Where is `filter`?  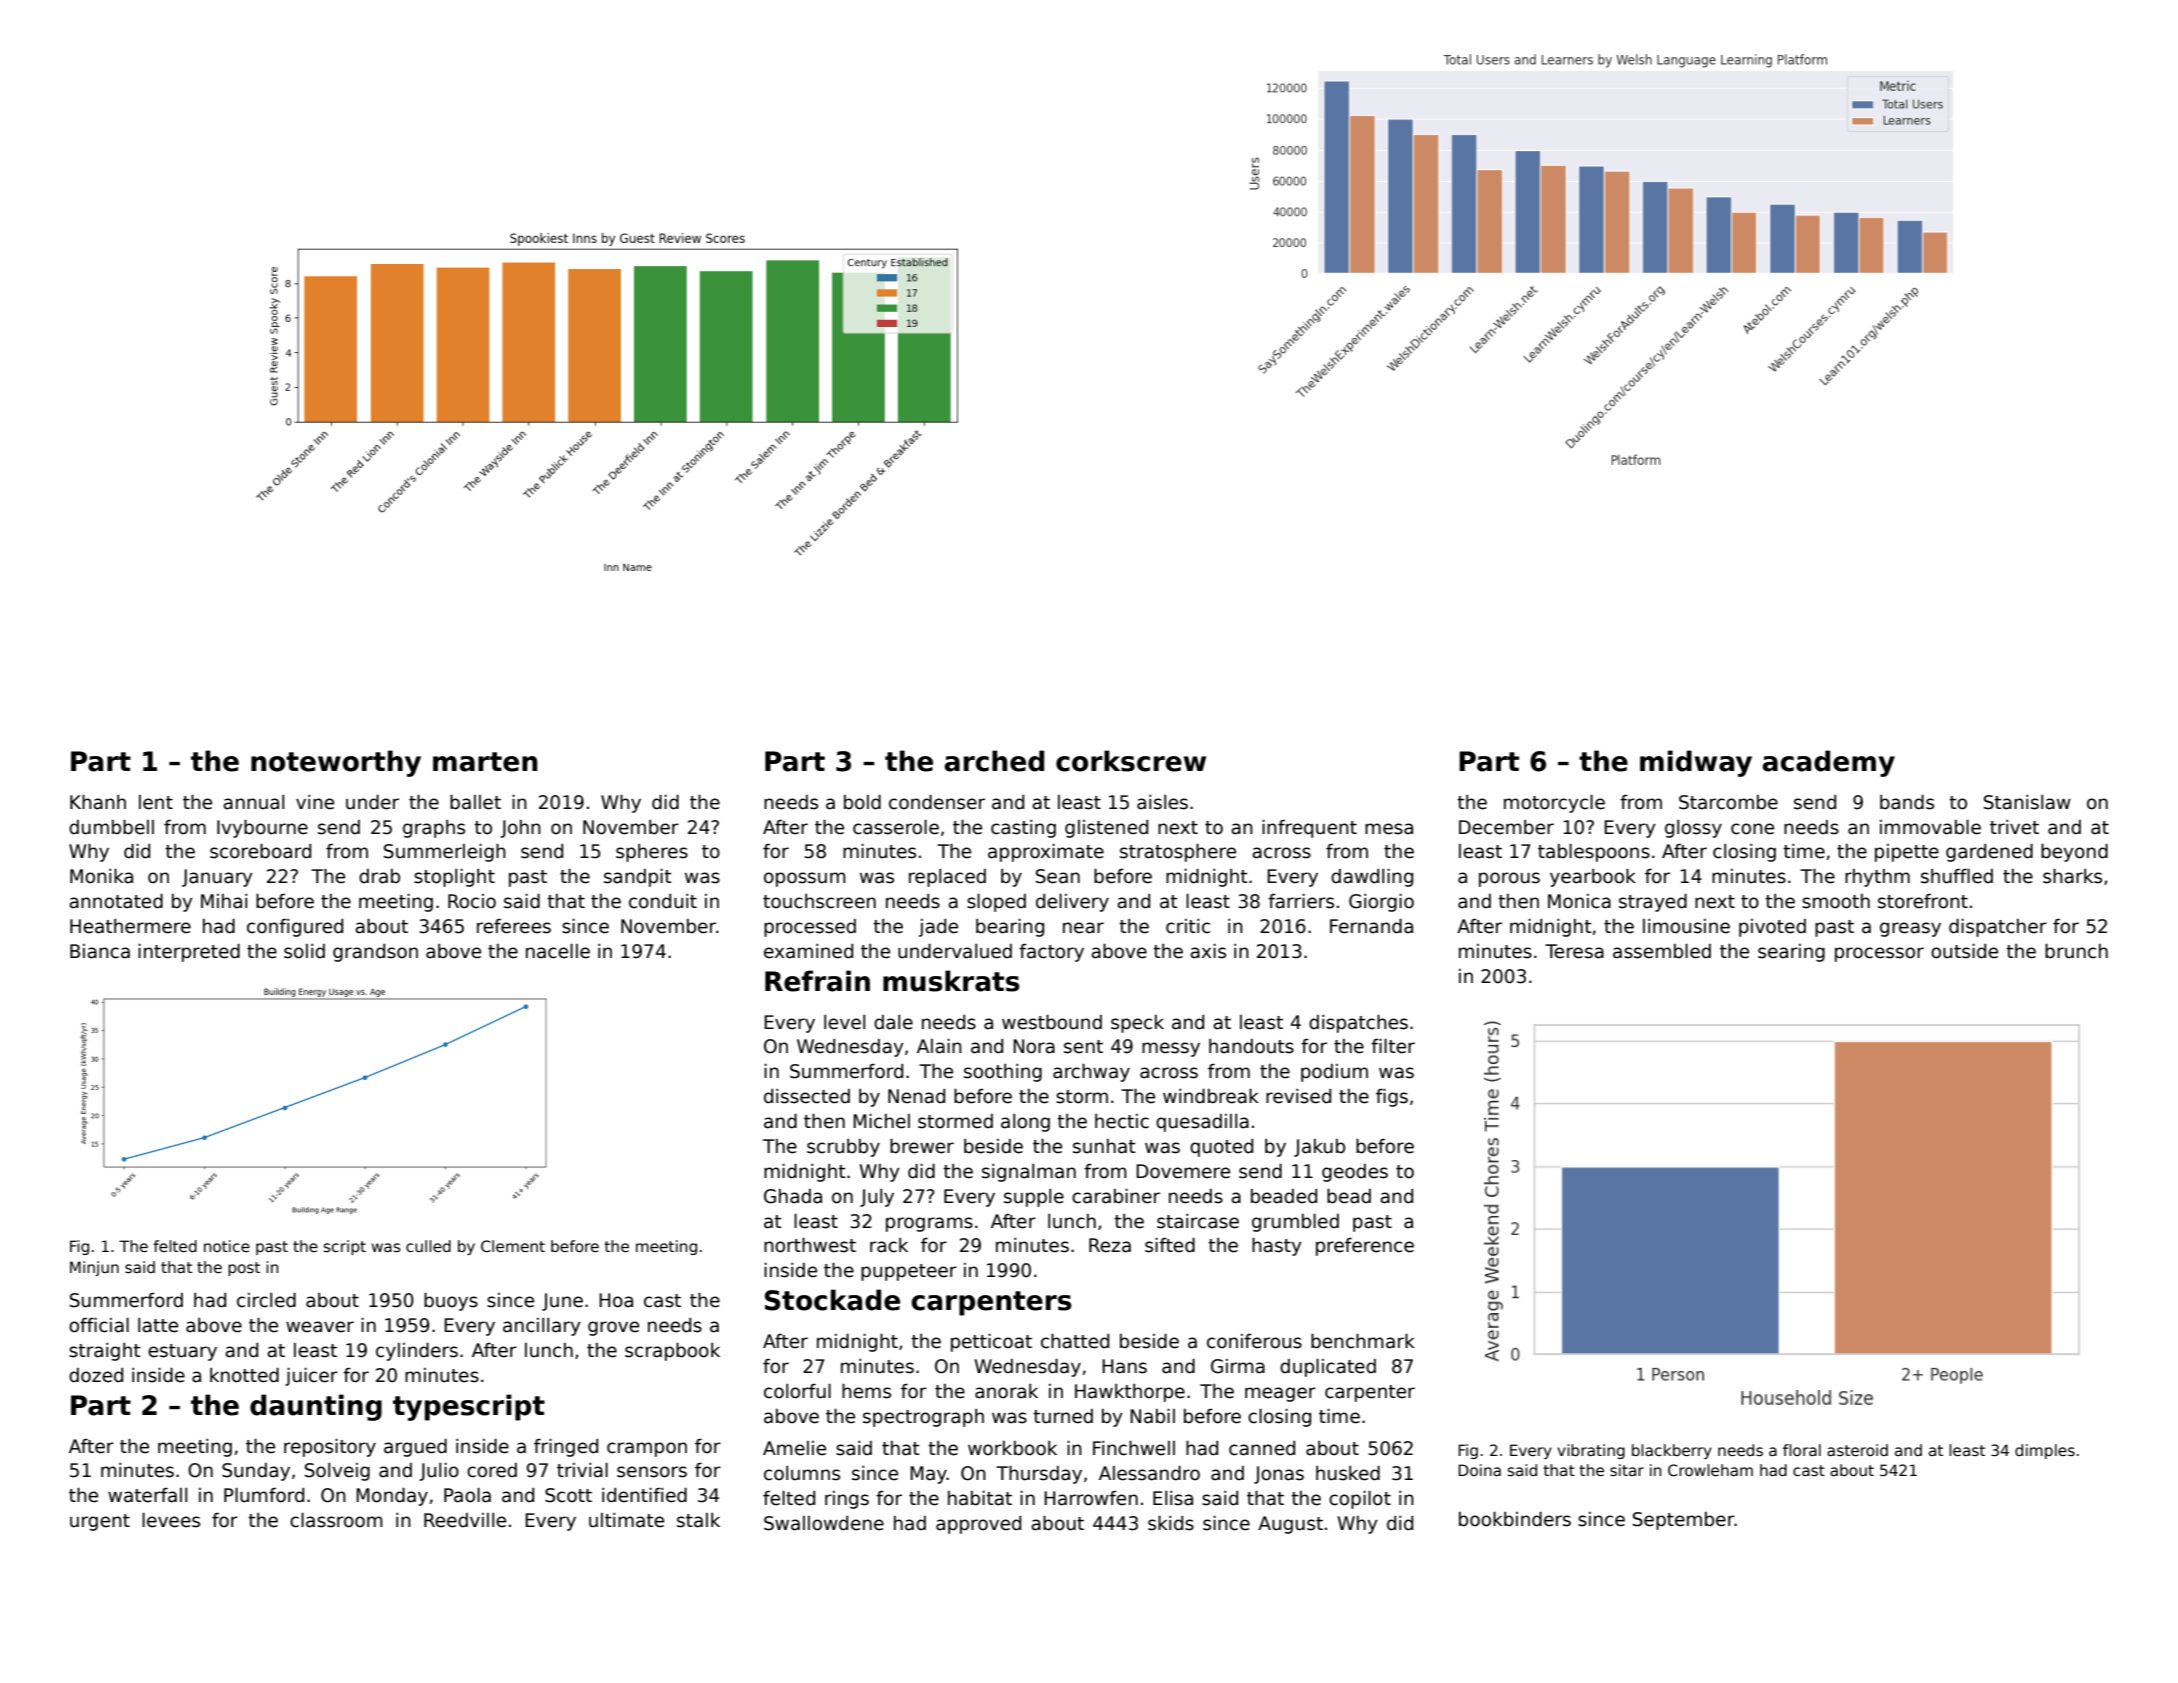
filter is located at coordinates (1393, 1046).
